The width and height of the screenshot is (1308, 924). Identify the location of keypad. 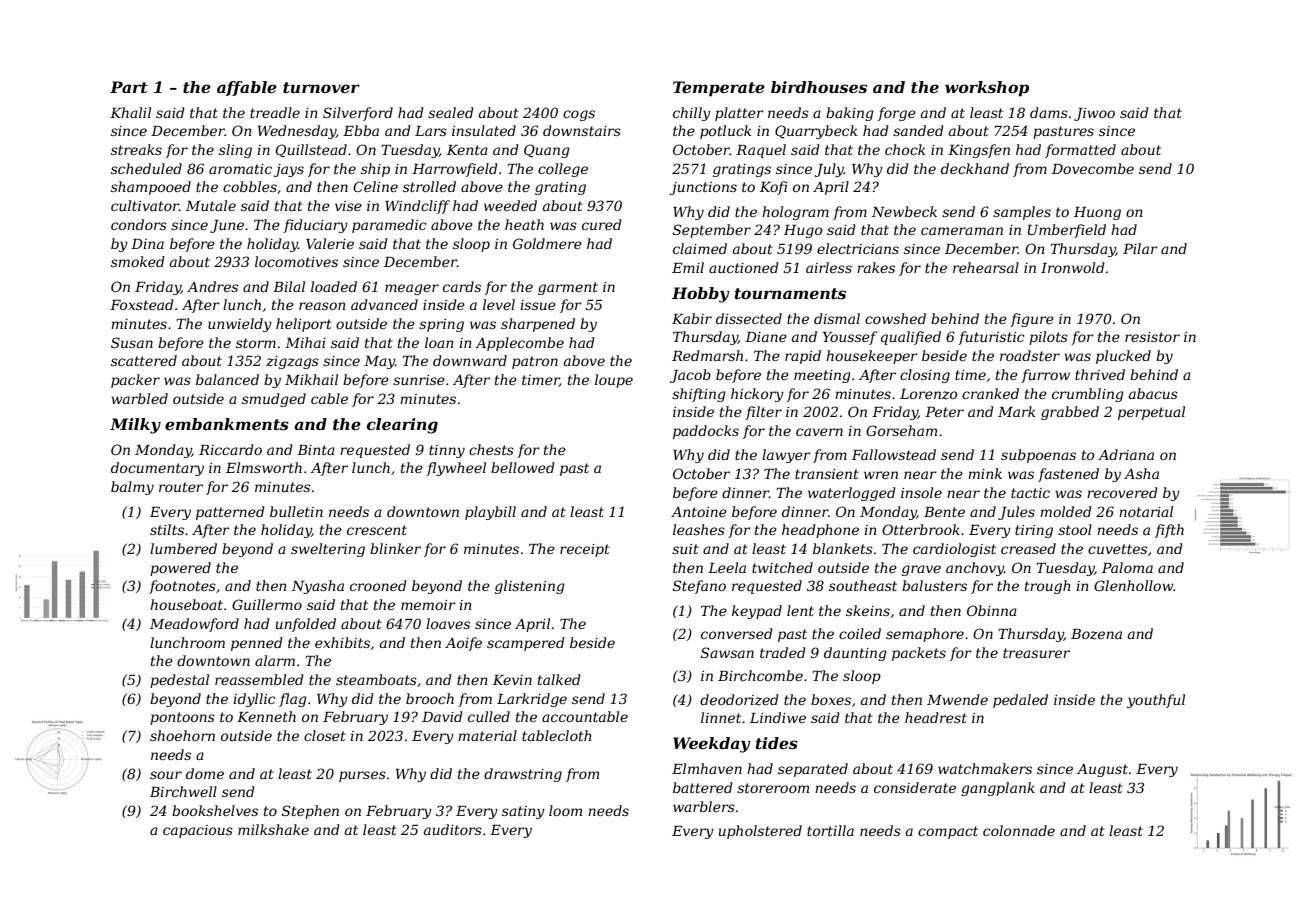
(757, 612).
